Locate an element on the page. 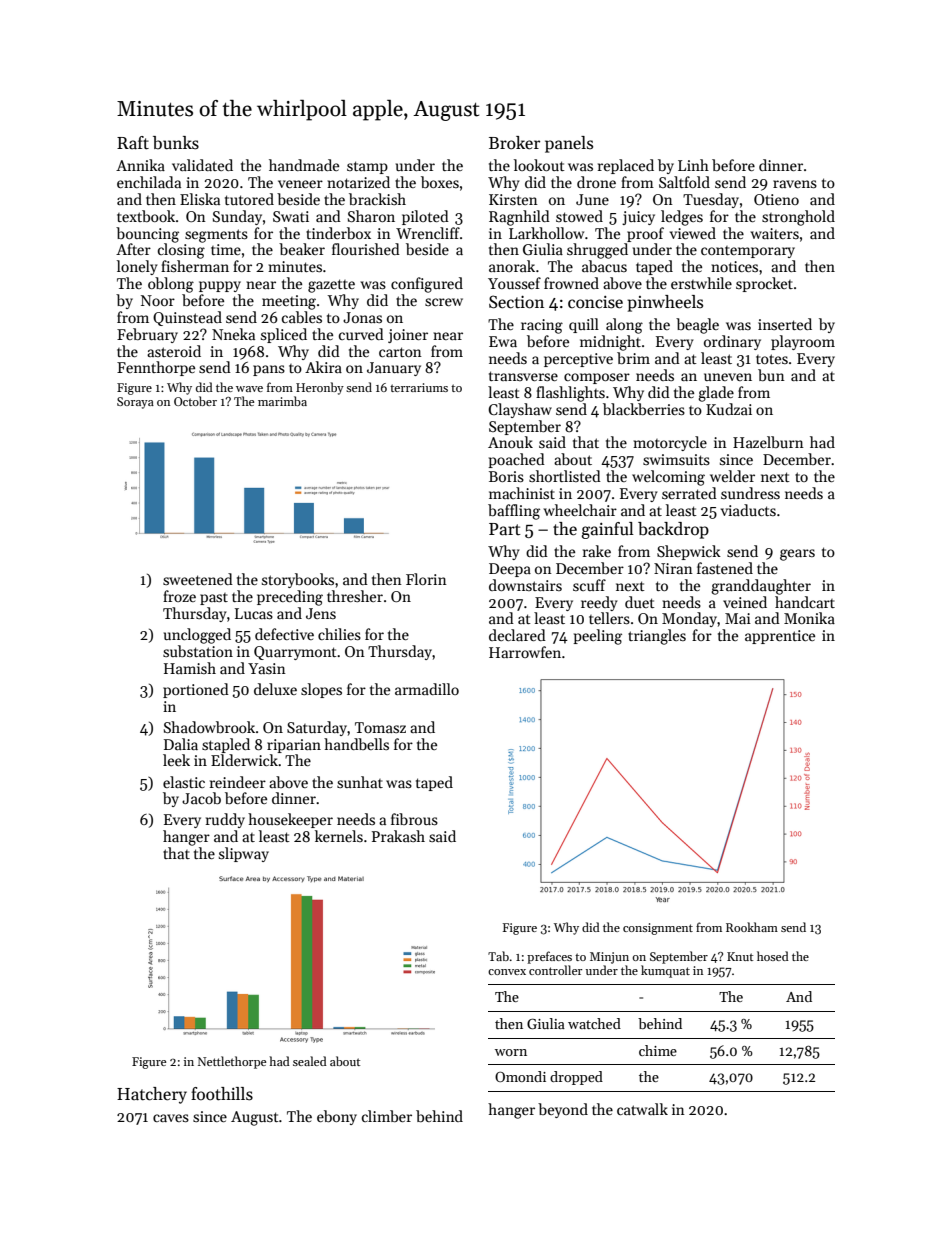 The height and width of the document is (1233, 952). handmade is located at coordinates (304, 165).
